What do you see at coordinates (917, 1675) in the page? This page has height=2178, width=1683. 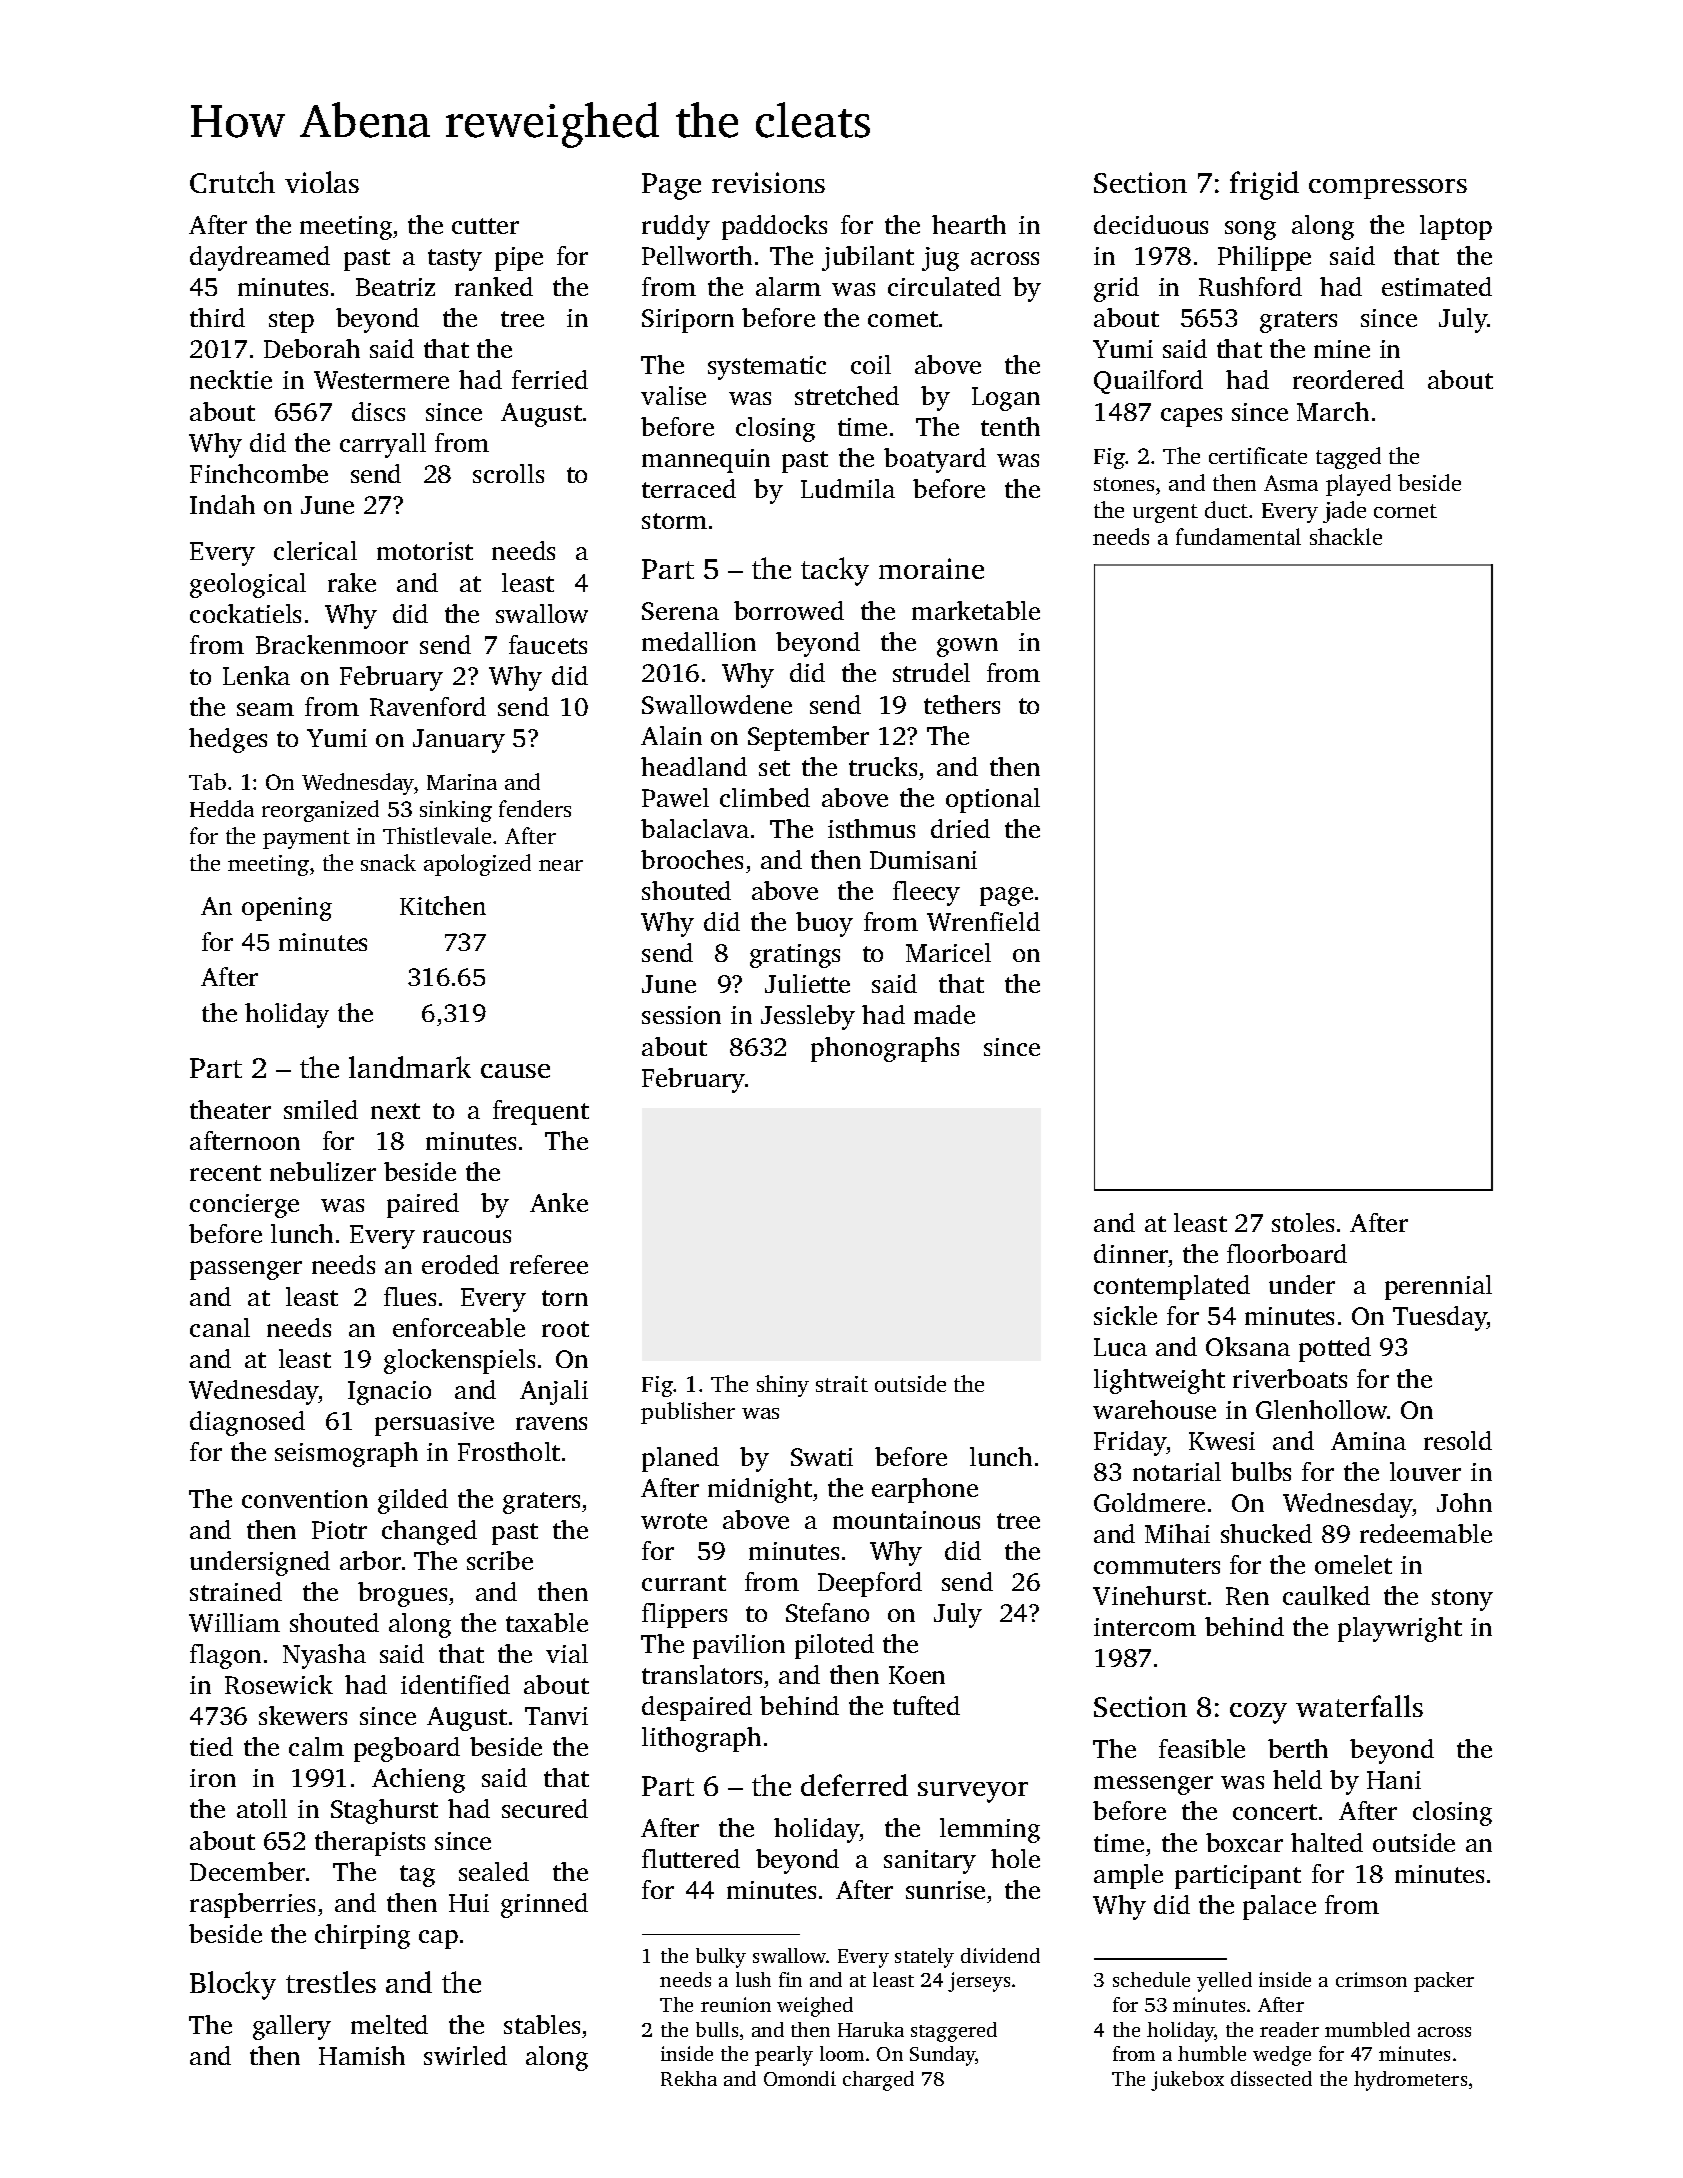 I see `Koen` at bounding box center [917, 1675].
